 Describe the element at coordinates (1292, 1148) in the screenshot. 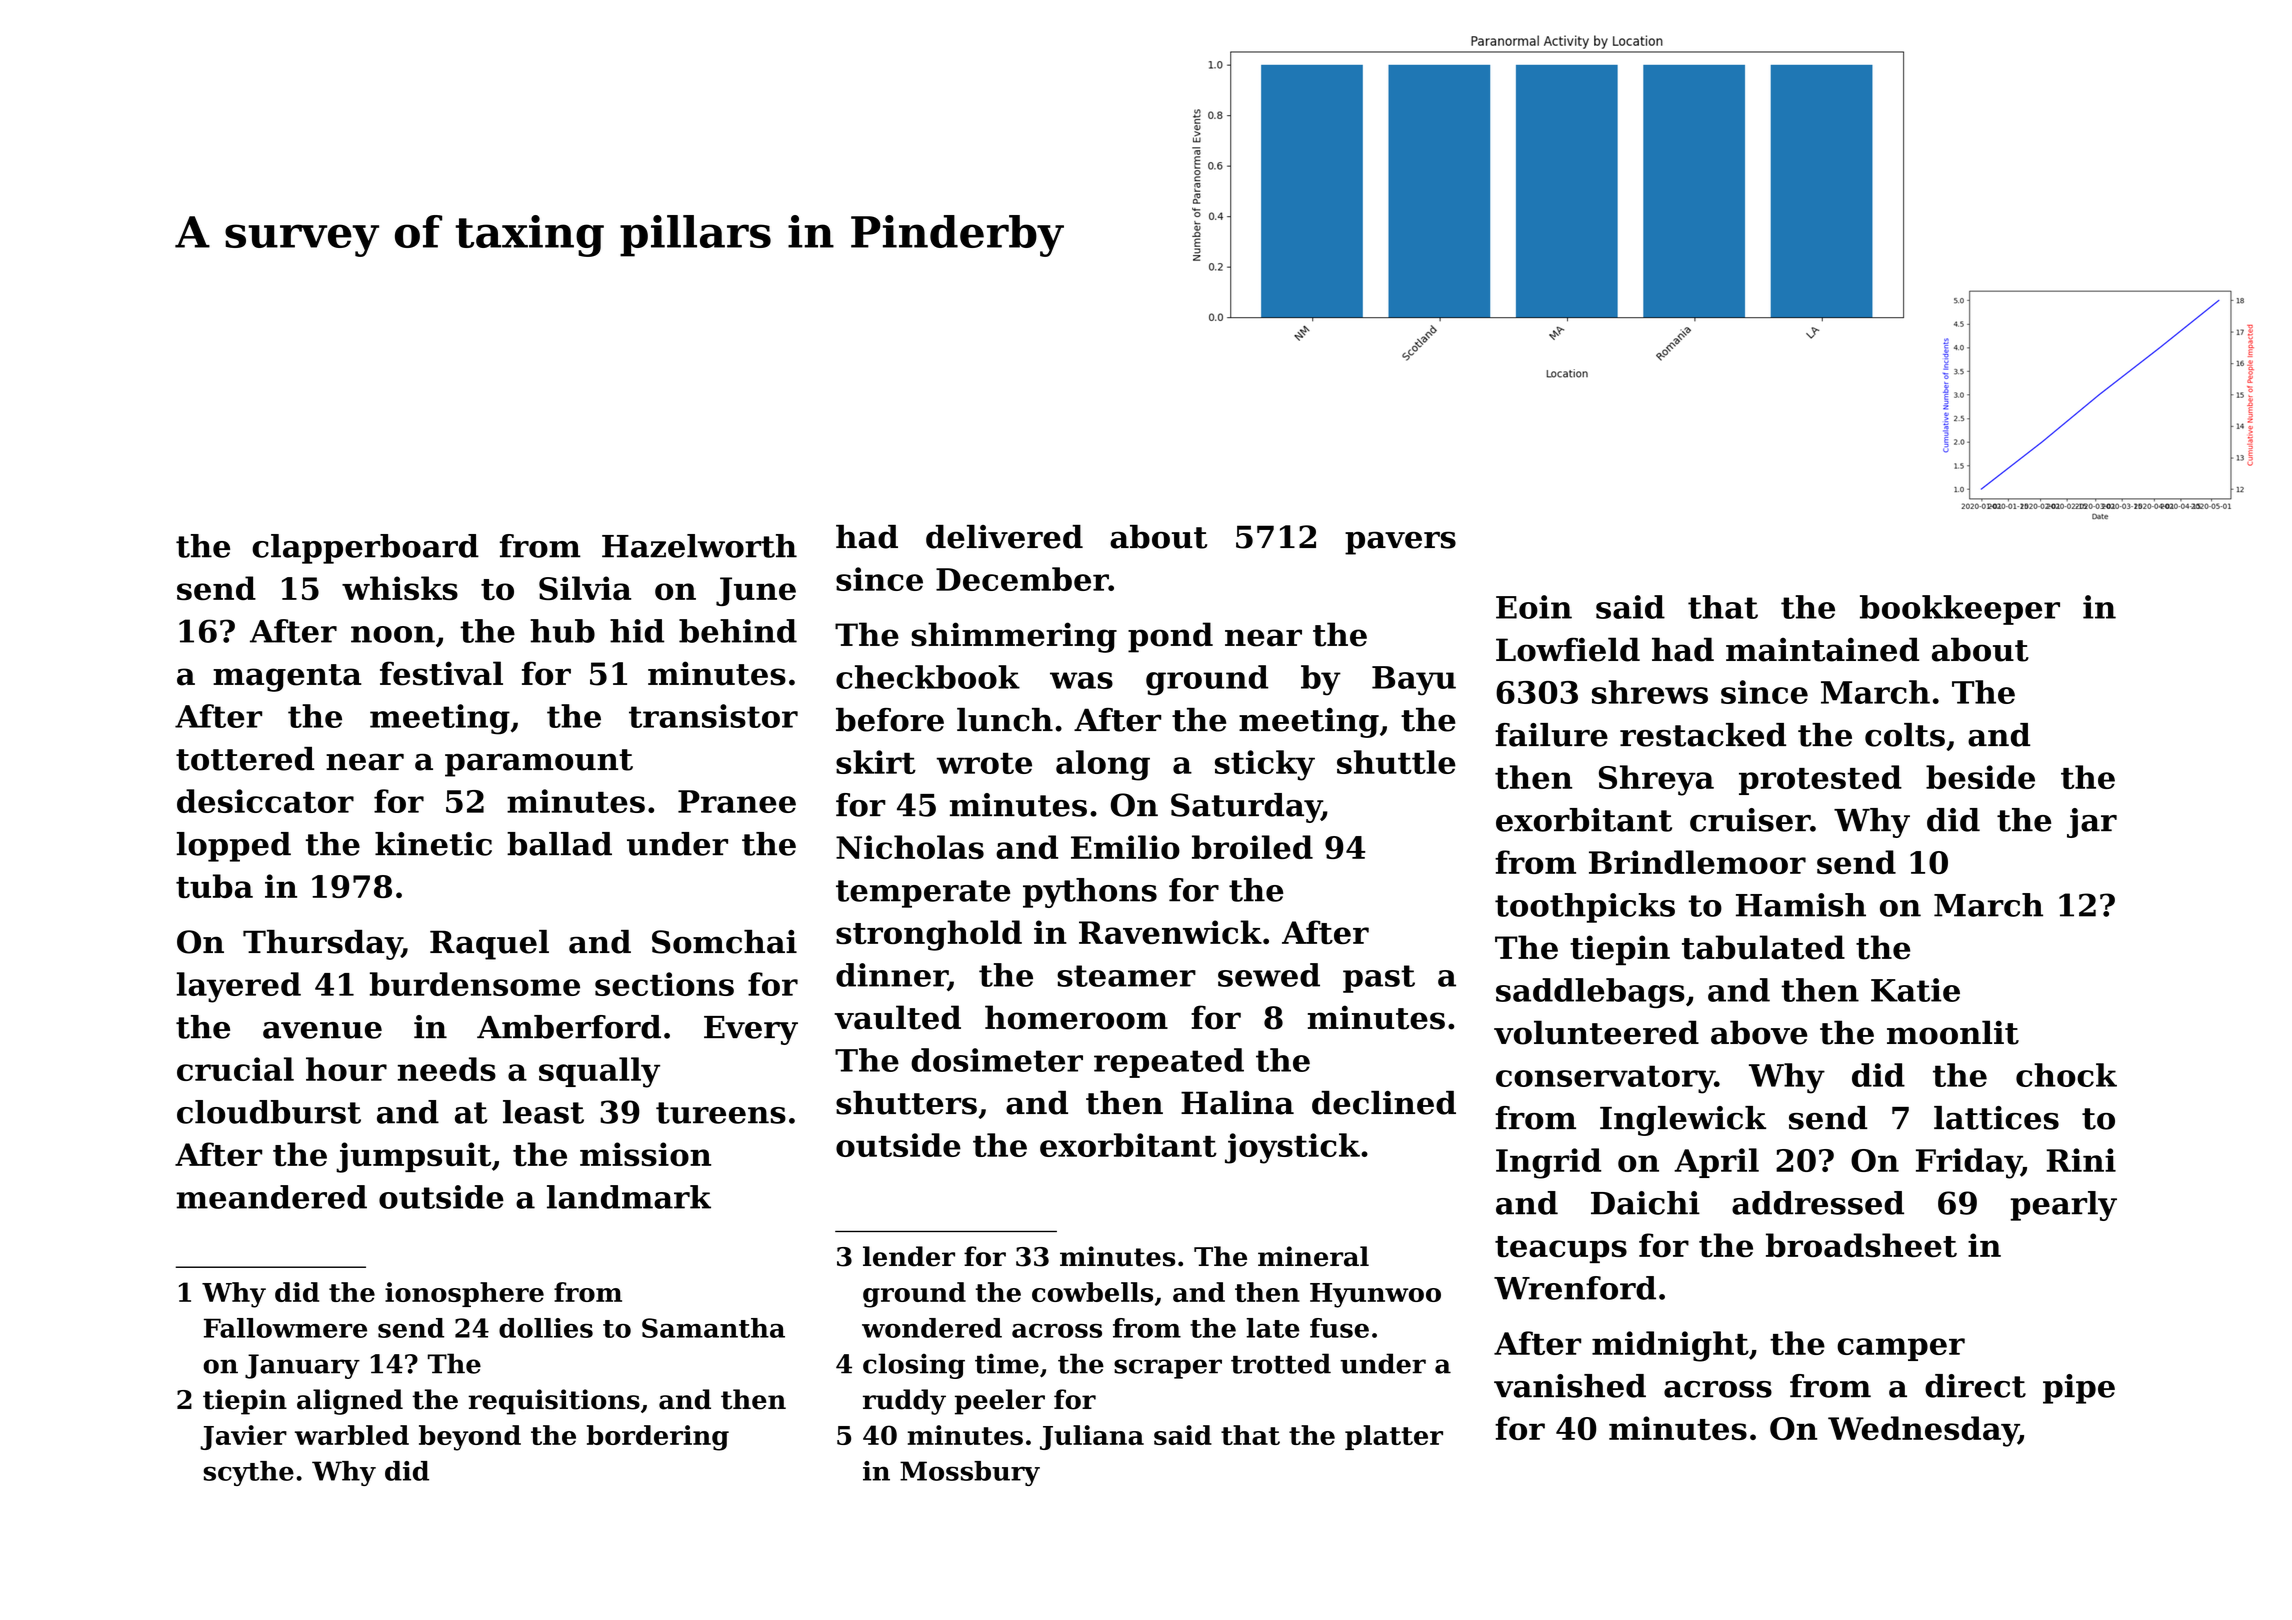

I see `joystick` at that location.
